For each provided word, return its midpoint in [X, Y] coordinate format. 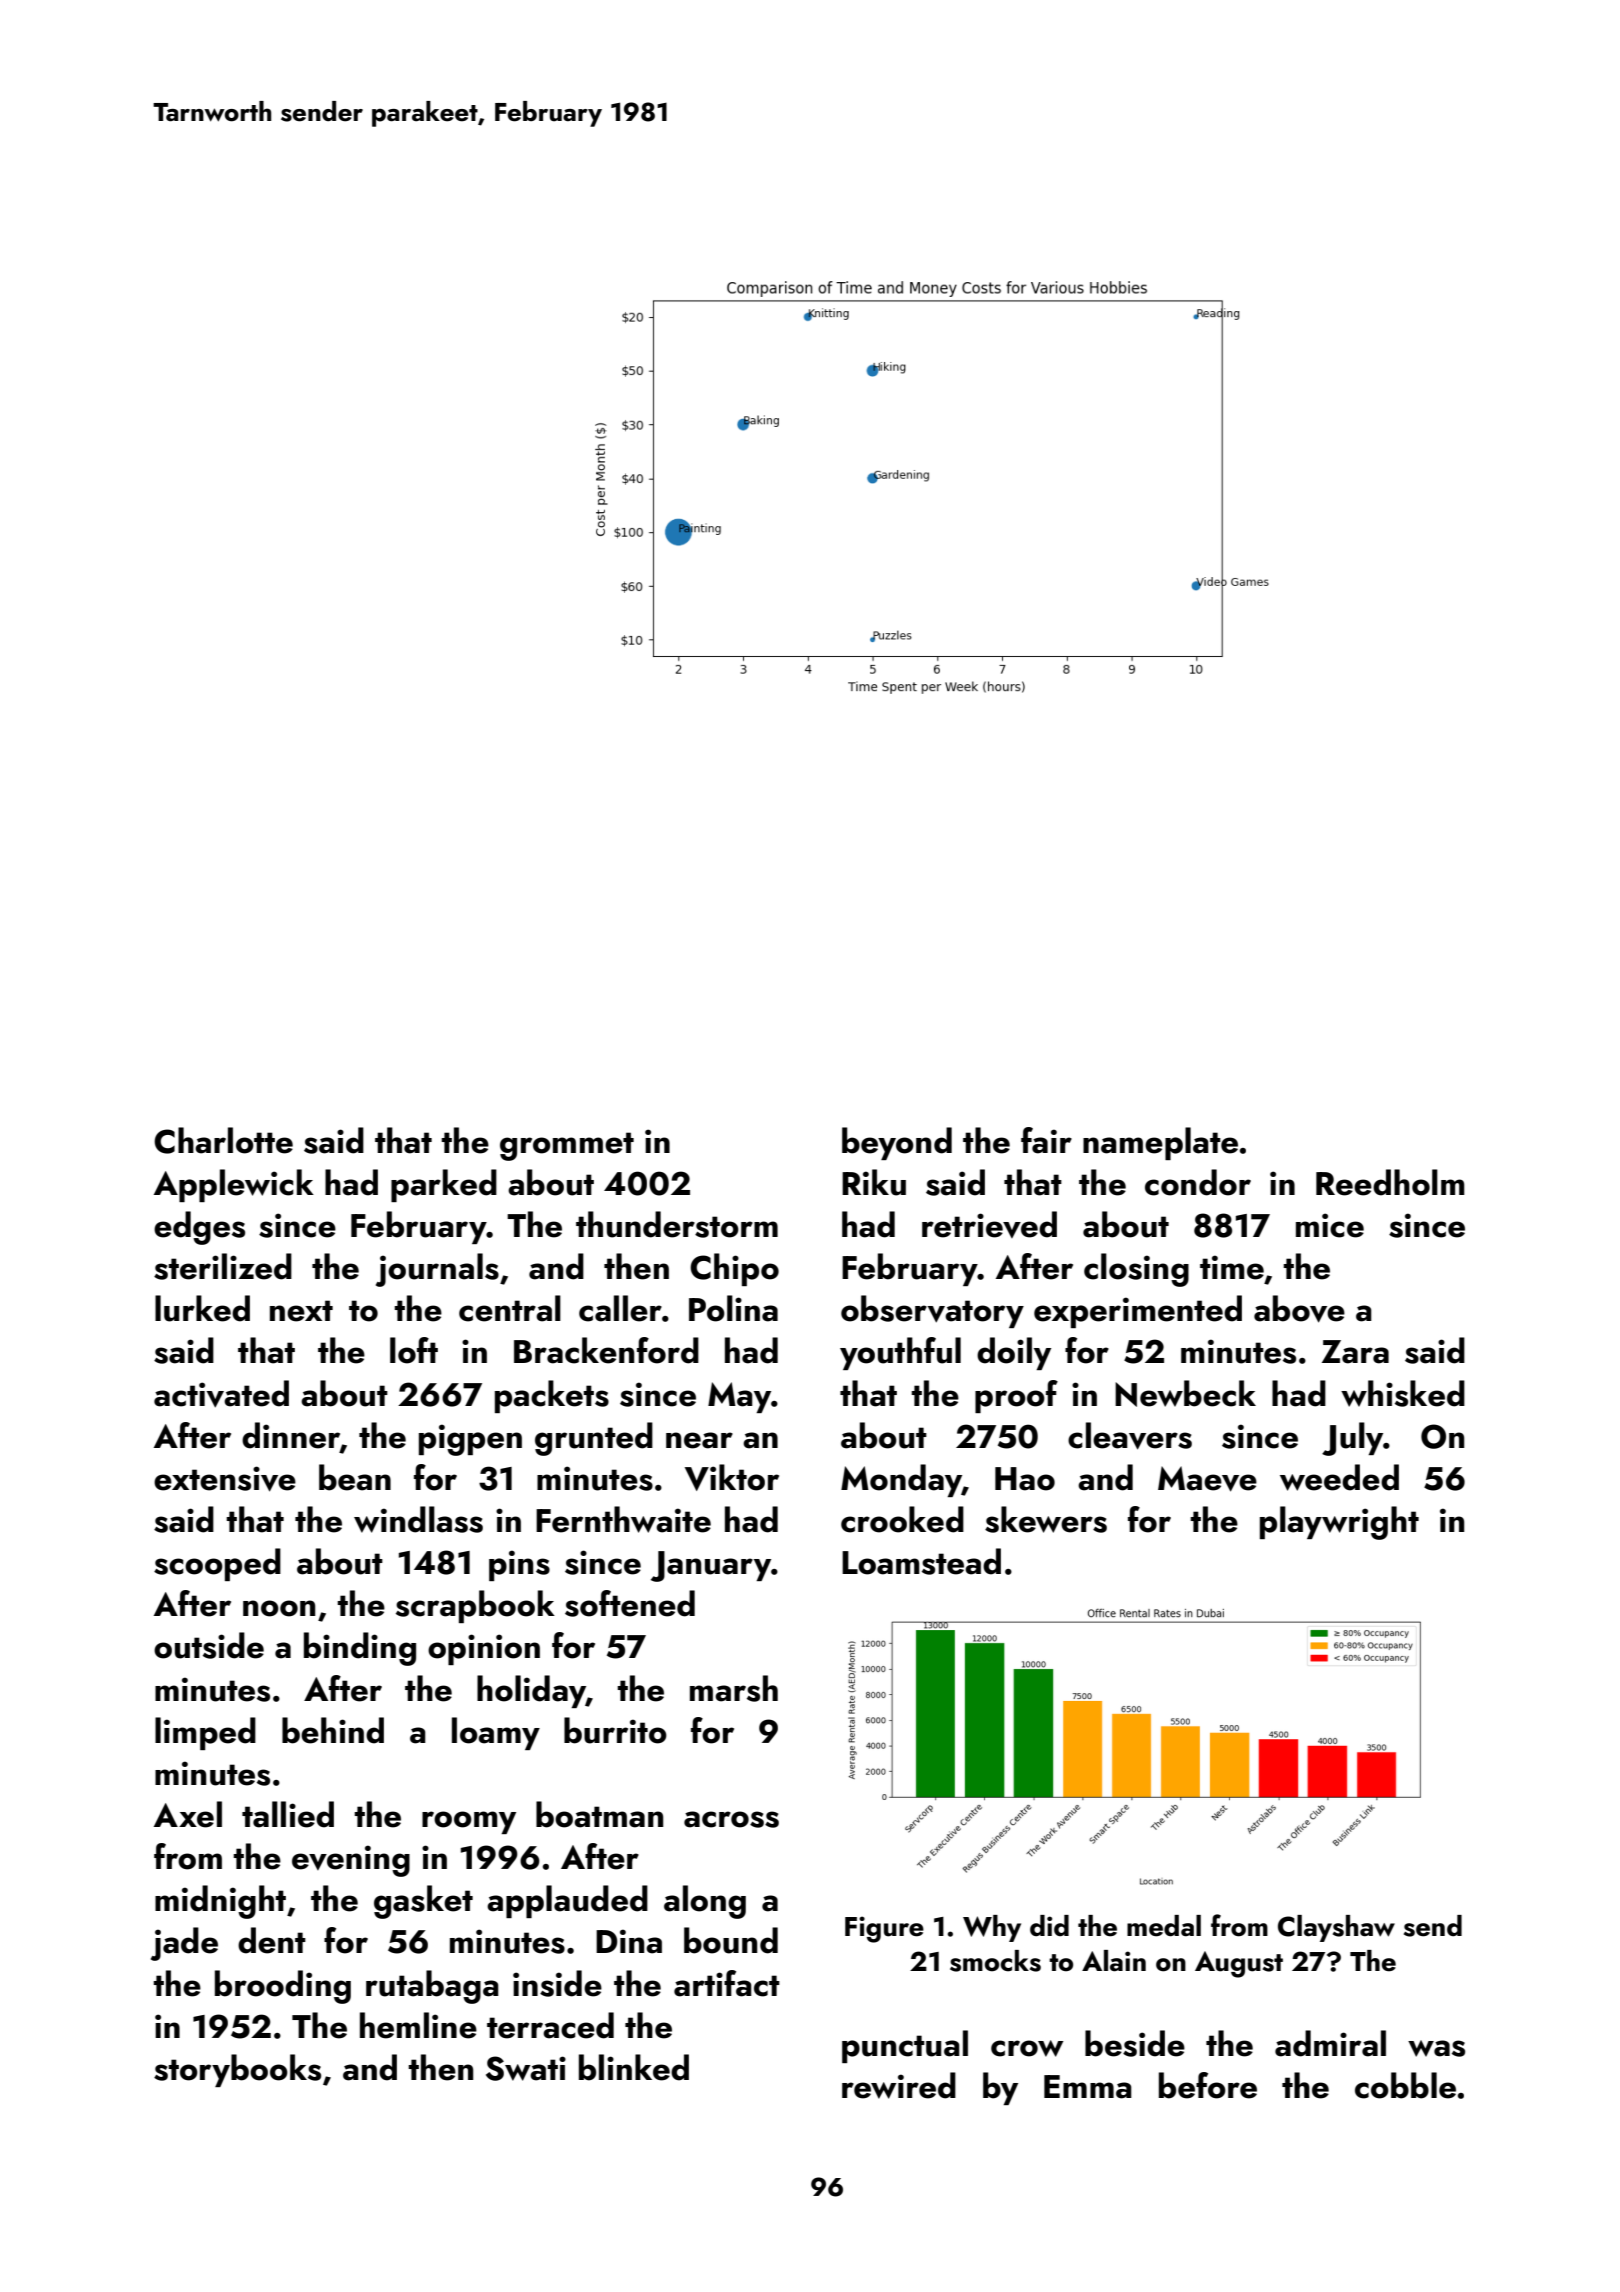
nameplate [1160, 1143]
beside [1135, 2043]
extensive [225, 1479]
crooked [902, 1519]
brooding [283, 1987]
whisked [1403, 1393]
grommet [567, 1146]
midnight [220, 1902]
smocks [995, 1961]
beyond [897, 1143]
